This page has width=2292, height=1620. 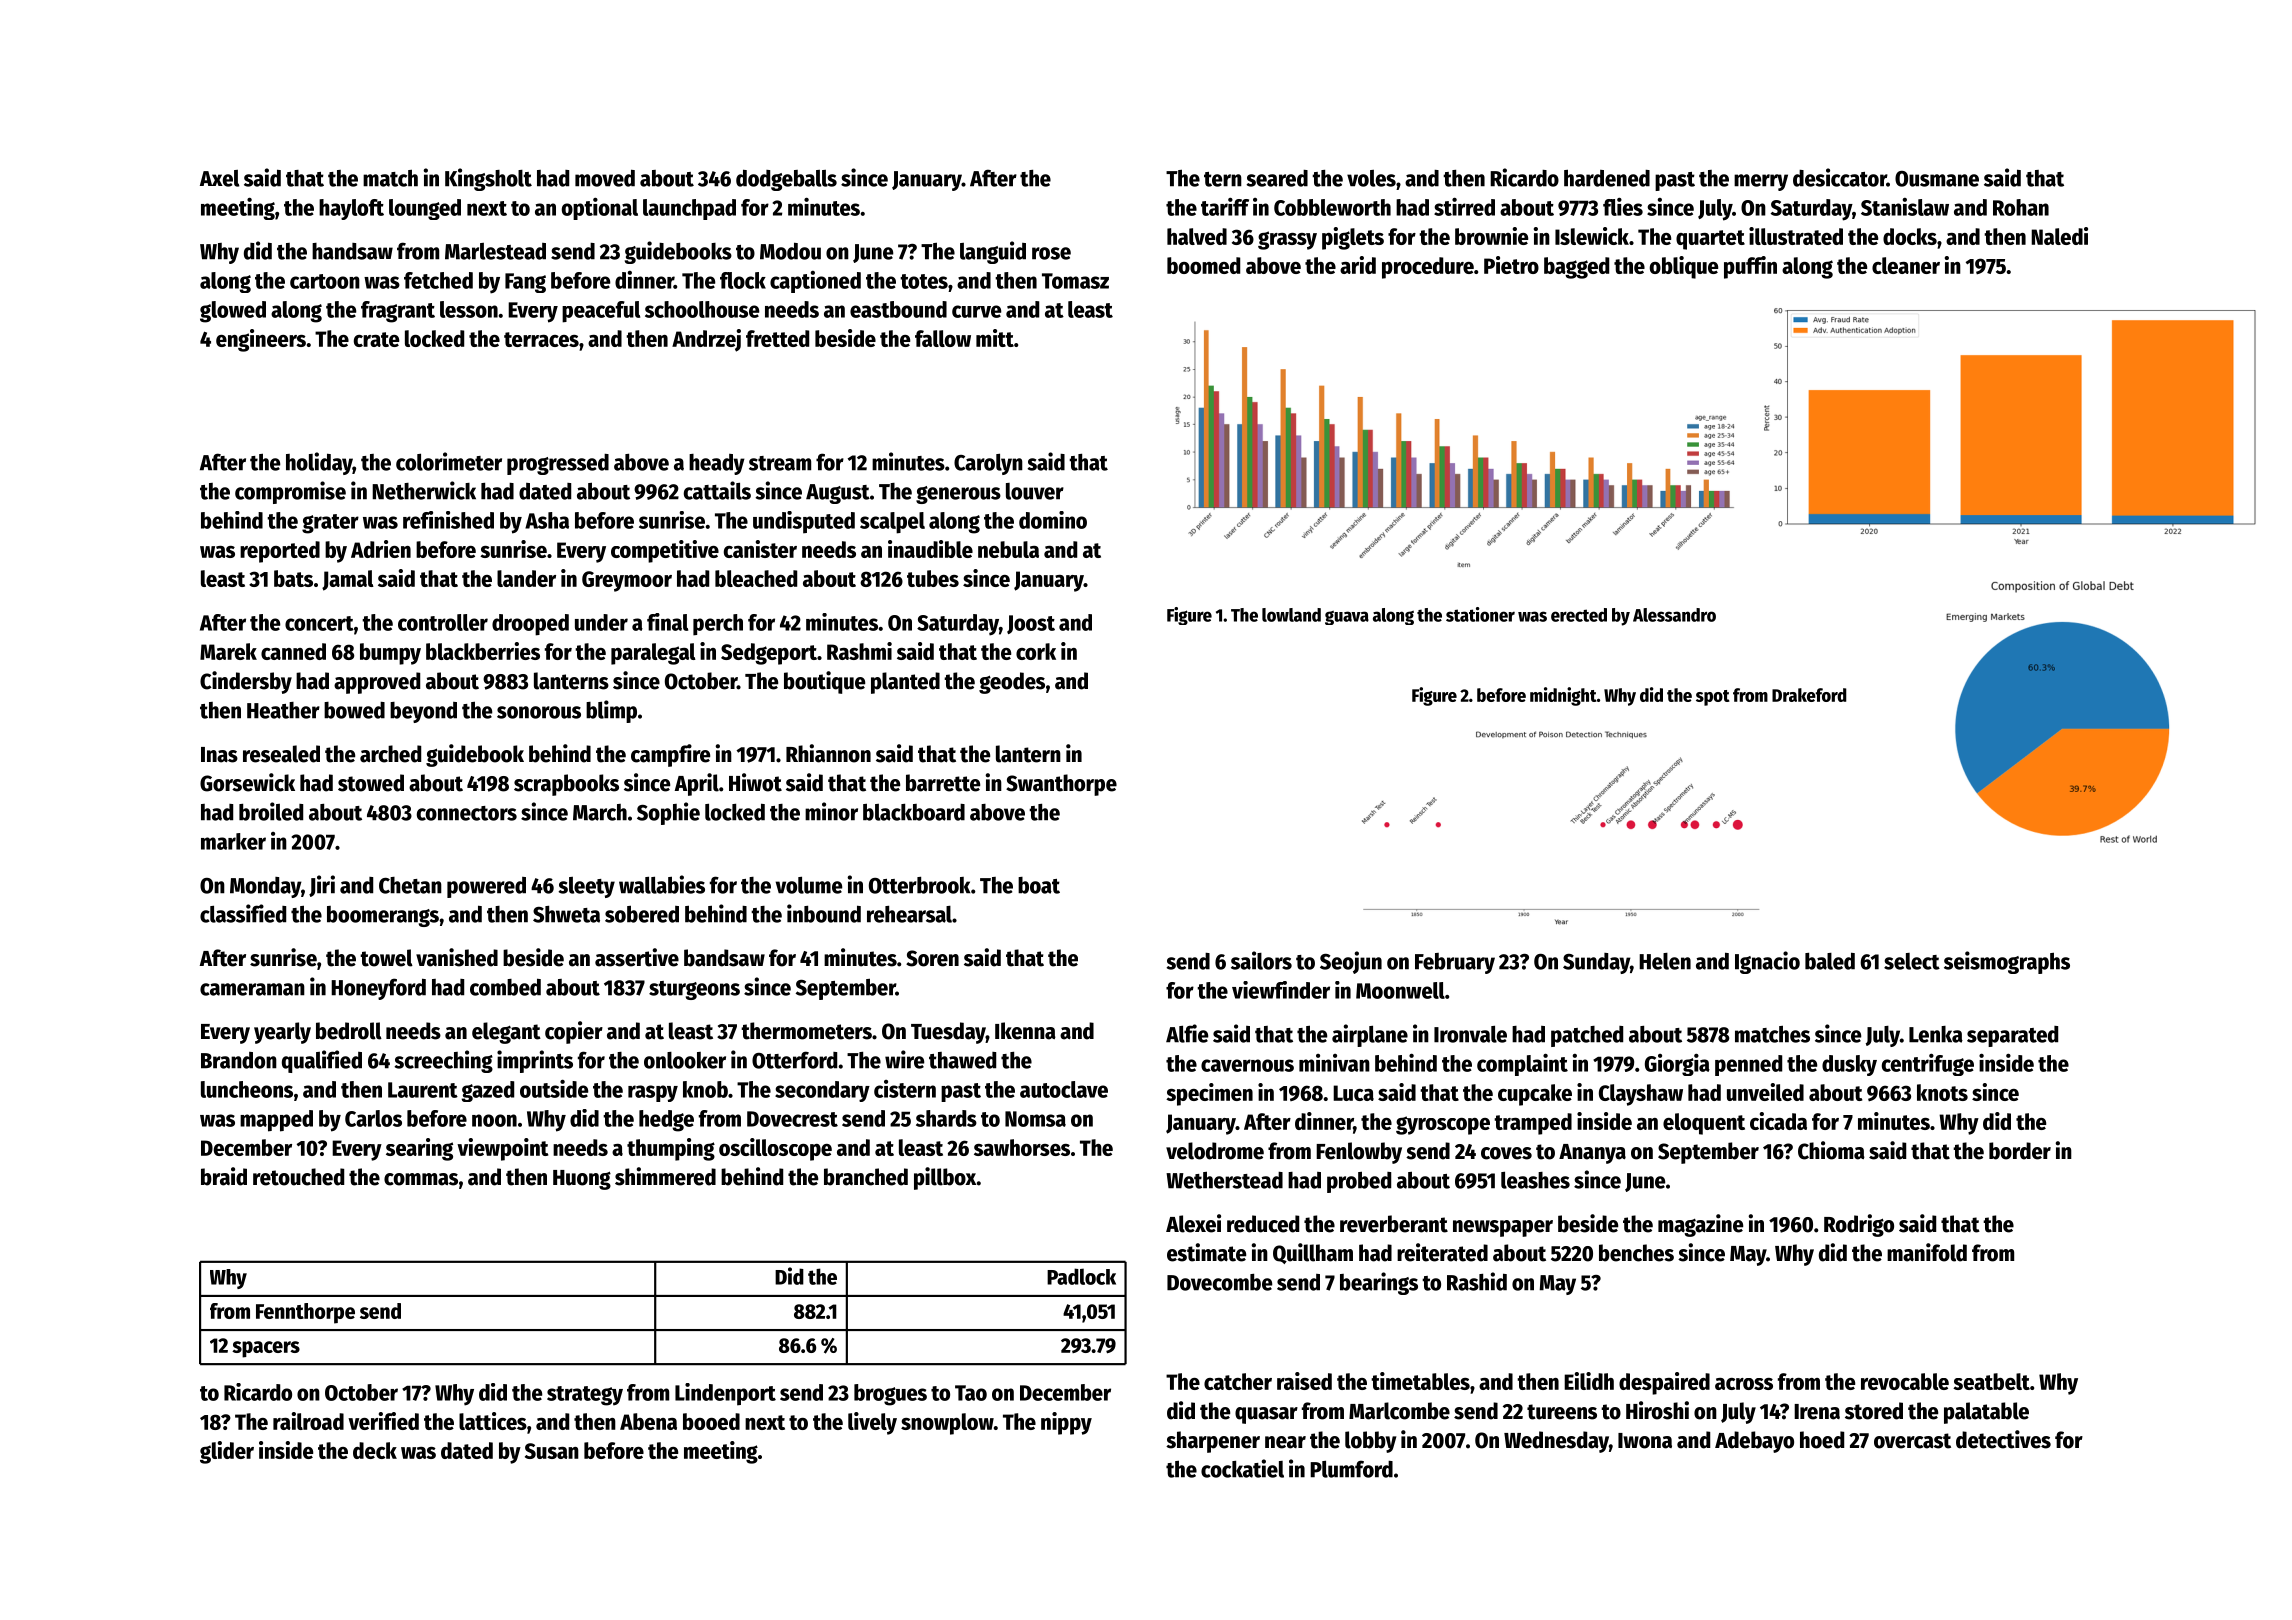 I want to click on moved, so click(x=605, y=178).
